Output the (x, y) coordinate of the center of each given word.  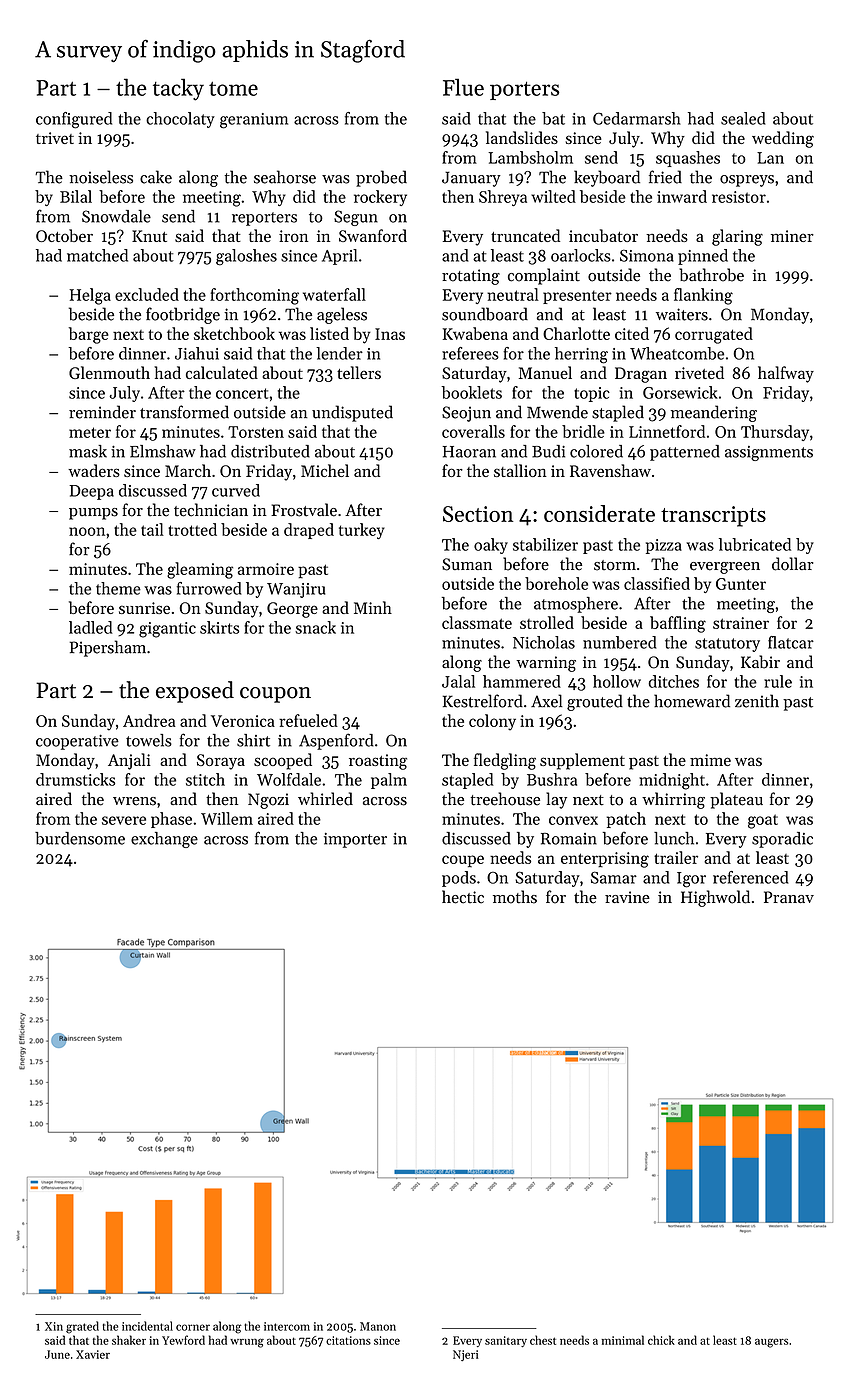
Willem (227, 818)
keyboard (607, 178)
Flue (463, 87)
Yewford (183, 1340)
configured (74, 120)
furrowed (209, 588)
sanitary (506, 1341)
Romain (569, 839)
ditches (673, 681)
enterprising (605, 860)
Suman (467, 564)
